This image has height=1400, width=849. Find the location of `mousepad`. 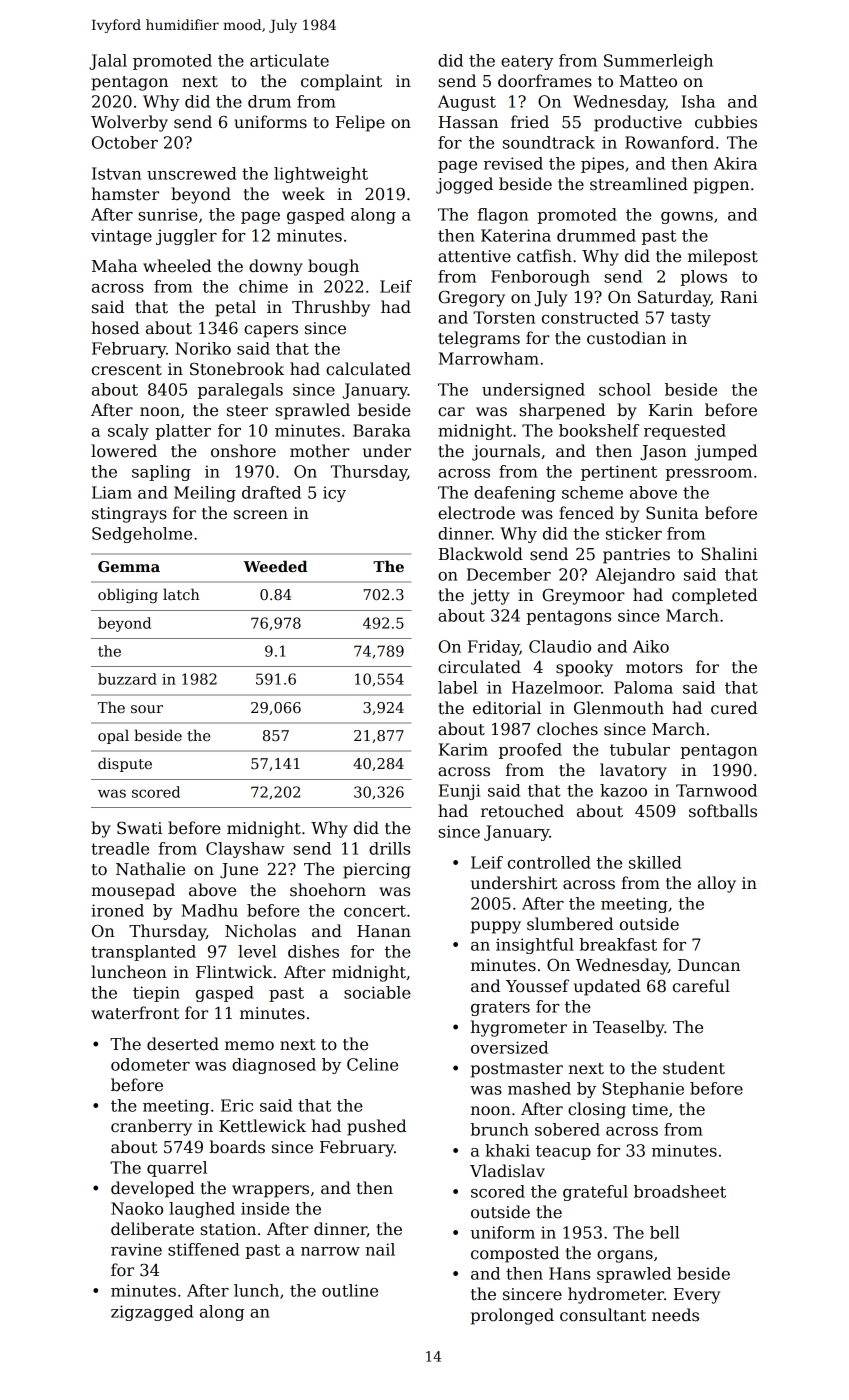

mousepad is located at coordinates (133, 891).
